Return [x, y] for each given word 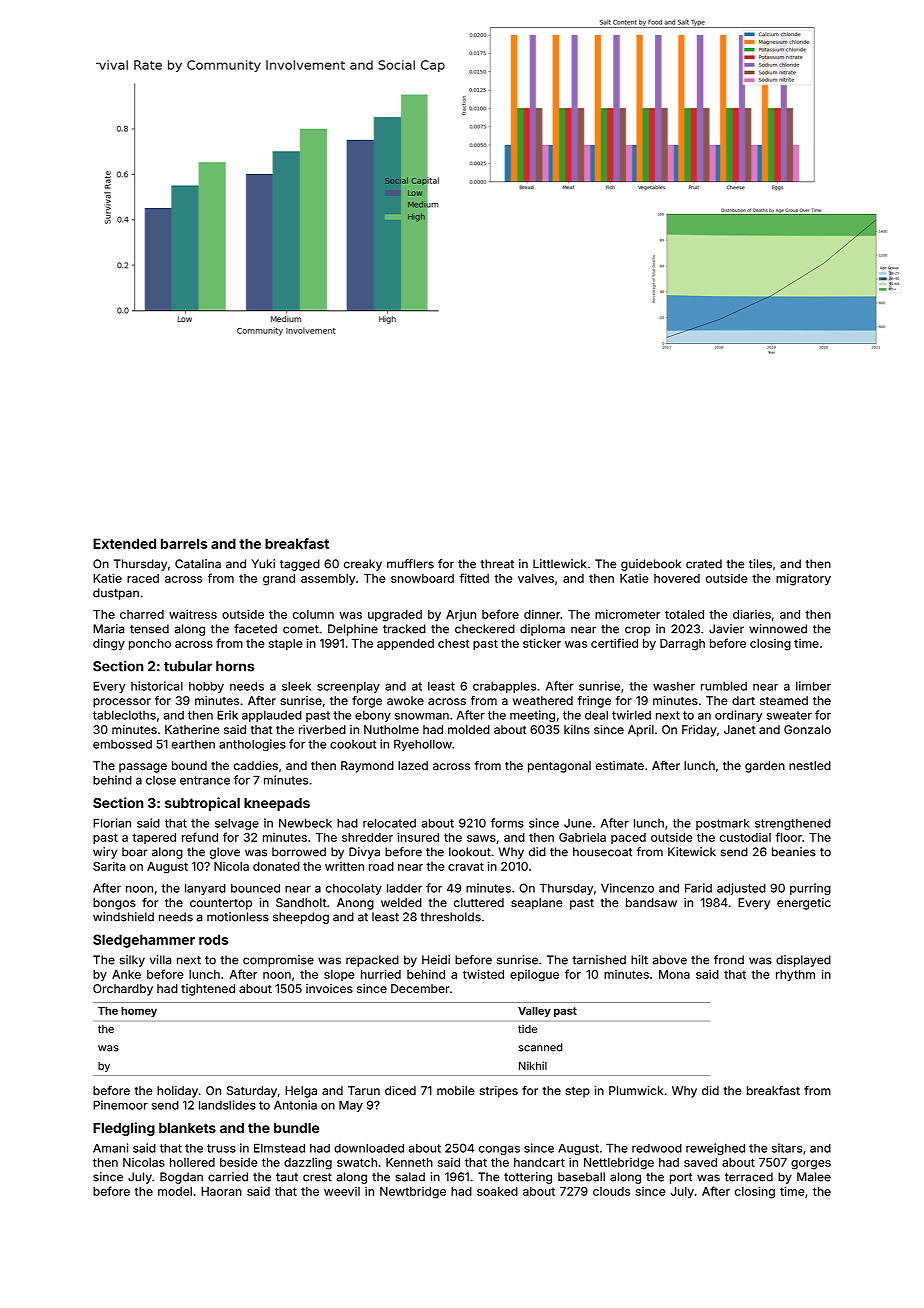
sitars [787, 1148]
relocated [389, 823]
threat [497, 564]
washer [674, 686]
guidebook [651, 565]
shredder [367, 837]
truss [221, 1148]
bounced [255, 888]
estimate [620, 765]
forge [367, 702]
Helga [301, 1092]
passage [143, 768]
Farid [698, 888]
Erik [227, 715]
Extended [124, 543]
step [578, 1092]
